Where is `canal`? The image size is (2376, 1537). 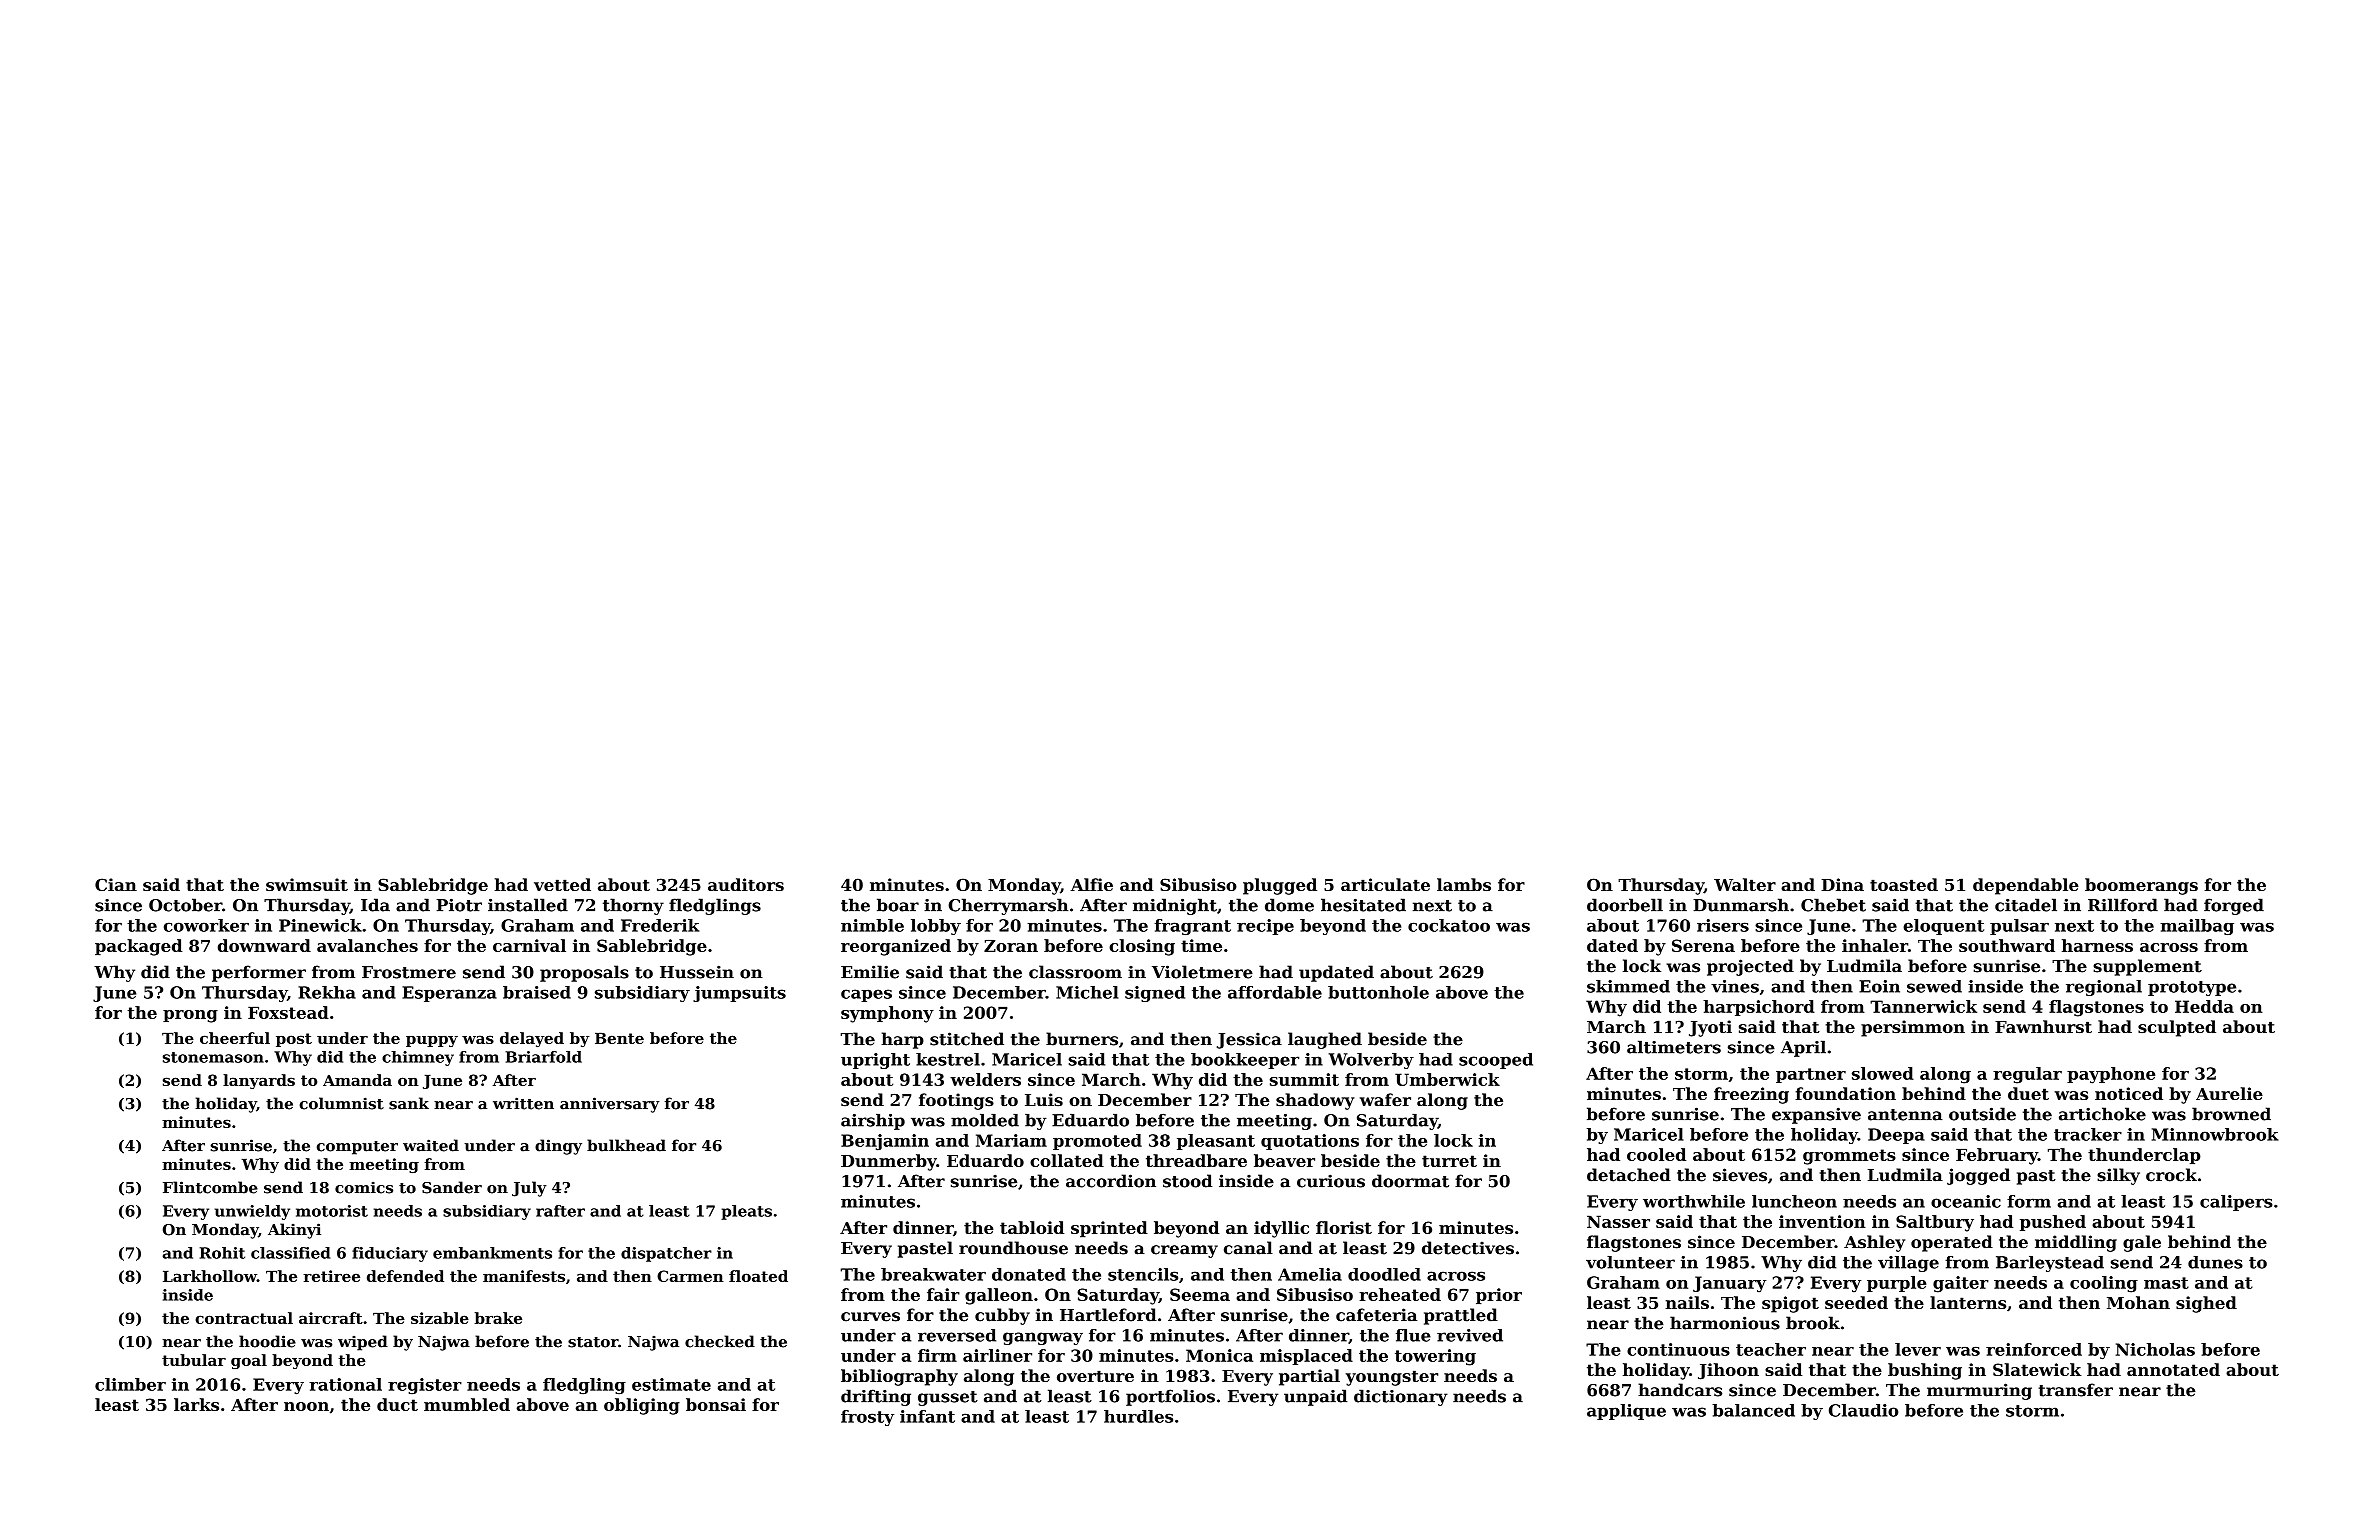 canal is located at coordinates (1248, 1248).
